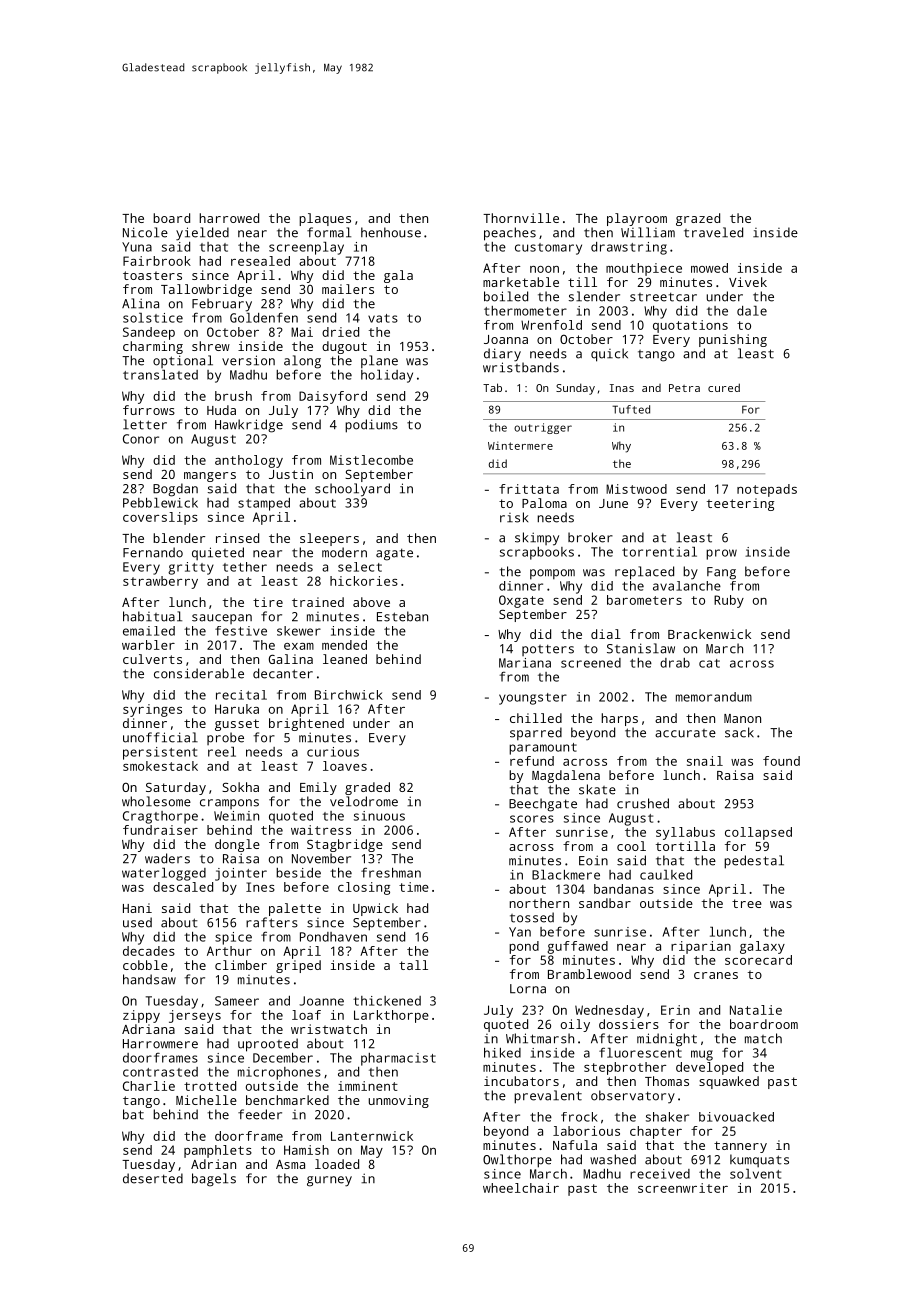 The image size is (924, 1308). I want to click on torrential, so click(659, 552).
